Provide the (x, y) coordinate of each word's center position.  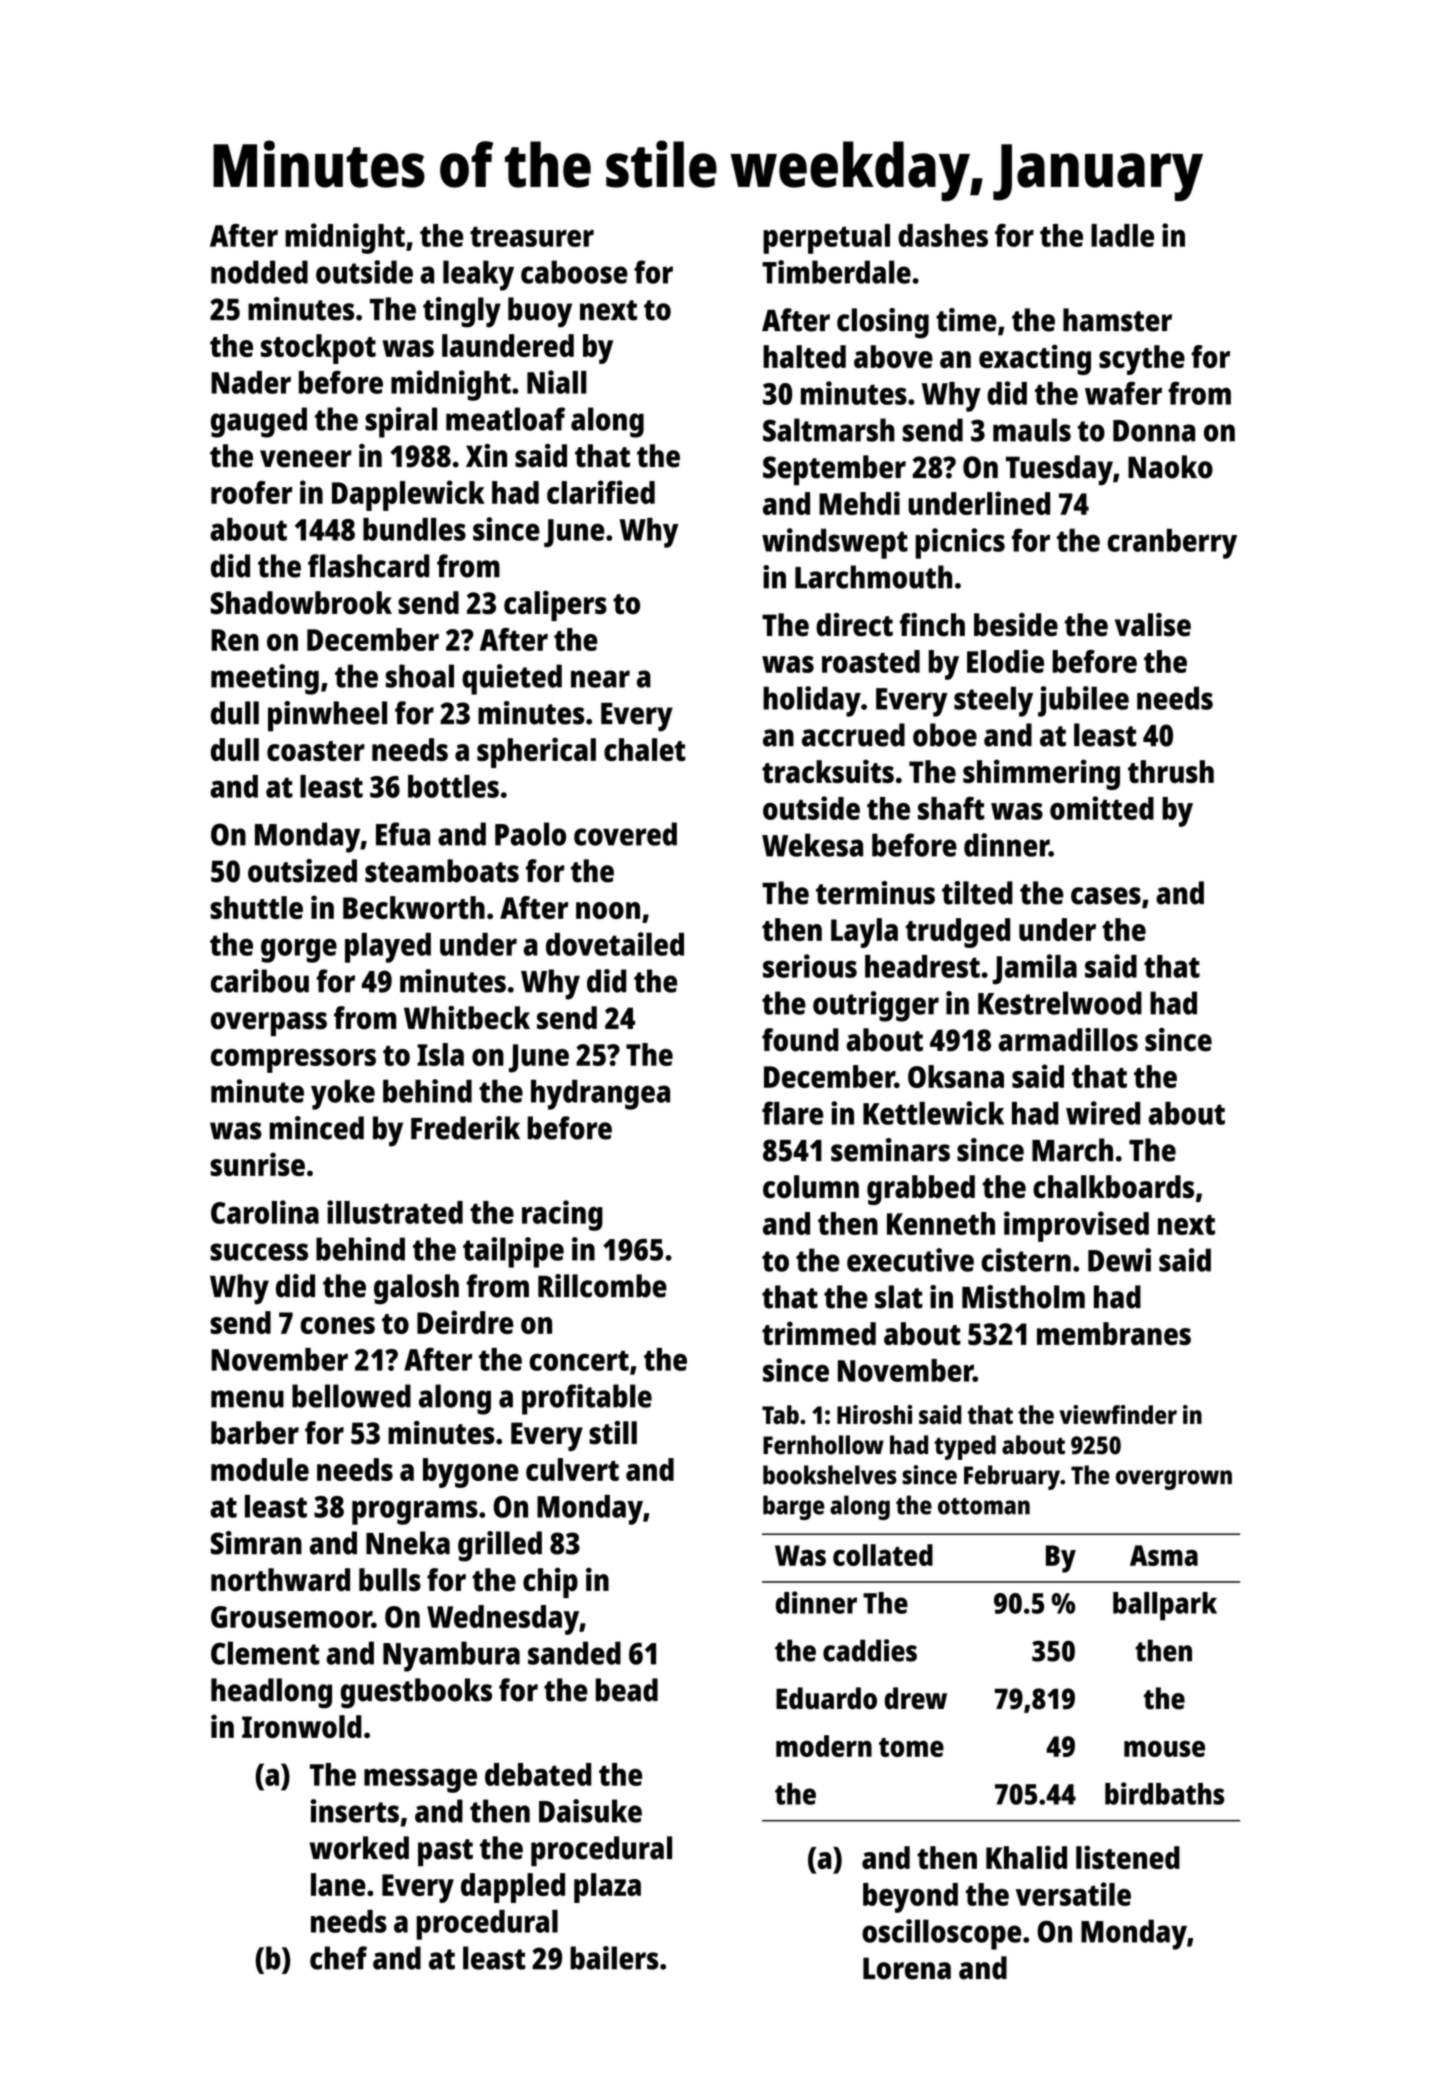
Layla (864, 933)
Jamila (1034, 969)
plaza (607, 1888)
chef (338, 1958)
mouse (1164, 1749)
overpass (269, 1024)
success (259, 1252)
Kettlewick (933, 1113)
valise (1153, 625)
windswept (835, 543)
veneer (306, 459)
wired (1103, 1113)
